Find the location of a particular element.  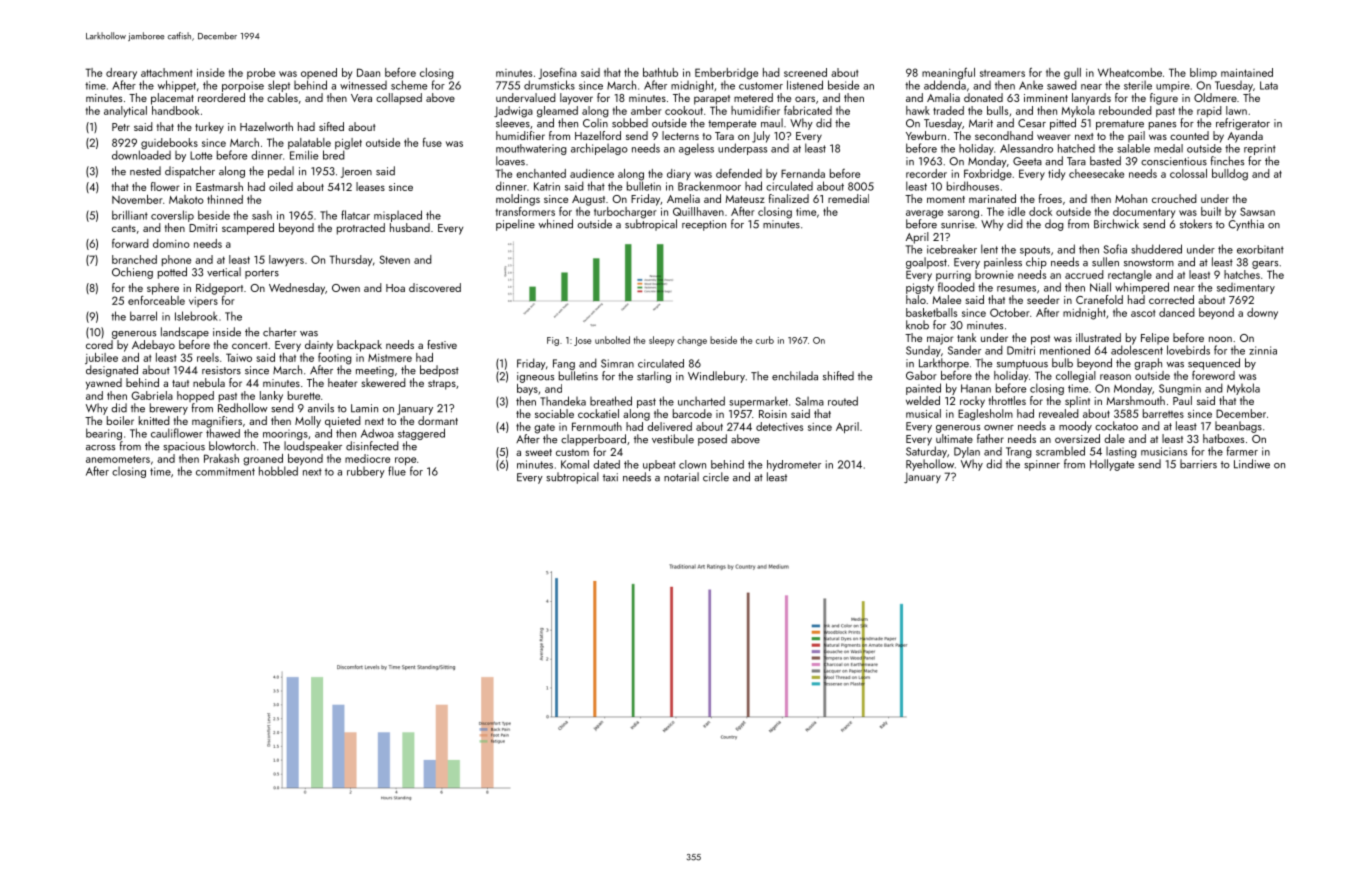

Fang is located at coordinates (564, 364).
